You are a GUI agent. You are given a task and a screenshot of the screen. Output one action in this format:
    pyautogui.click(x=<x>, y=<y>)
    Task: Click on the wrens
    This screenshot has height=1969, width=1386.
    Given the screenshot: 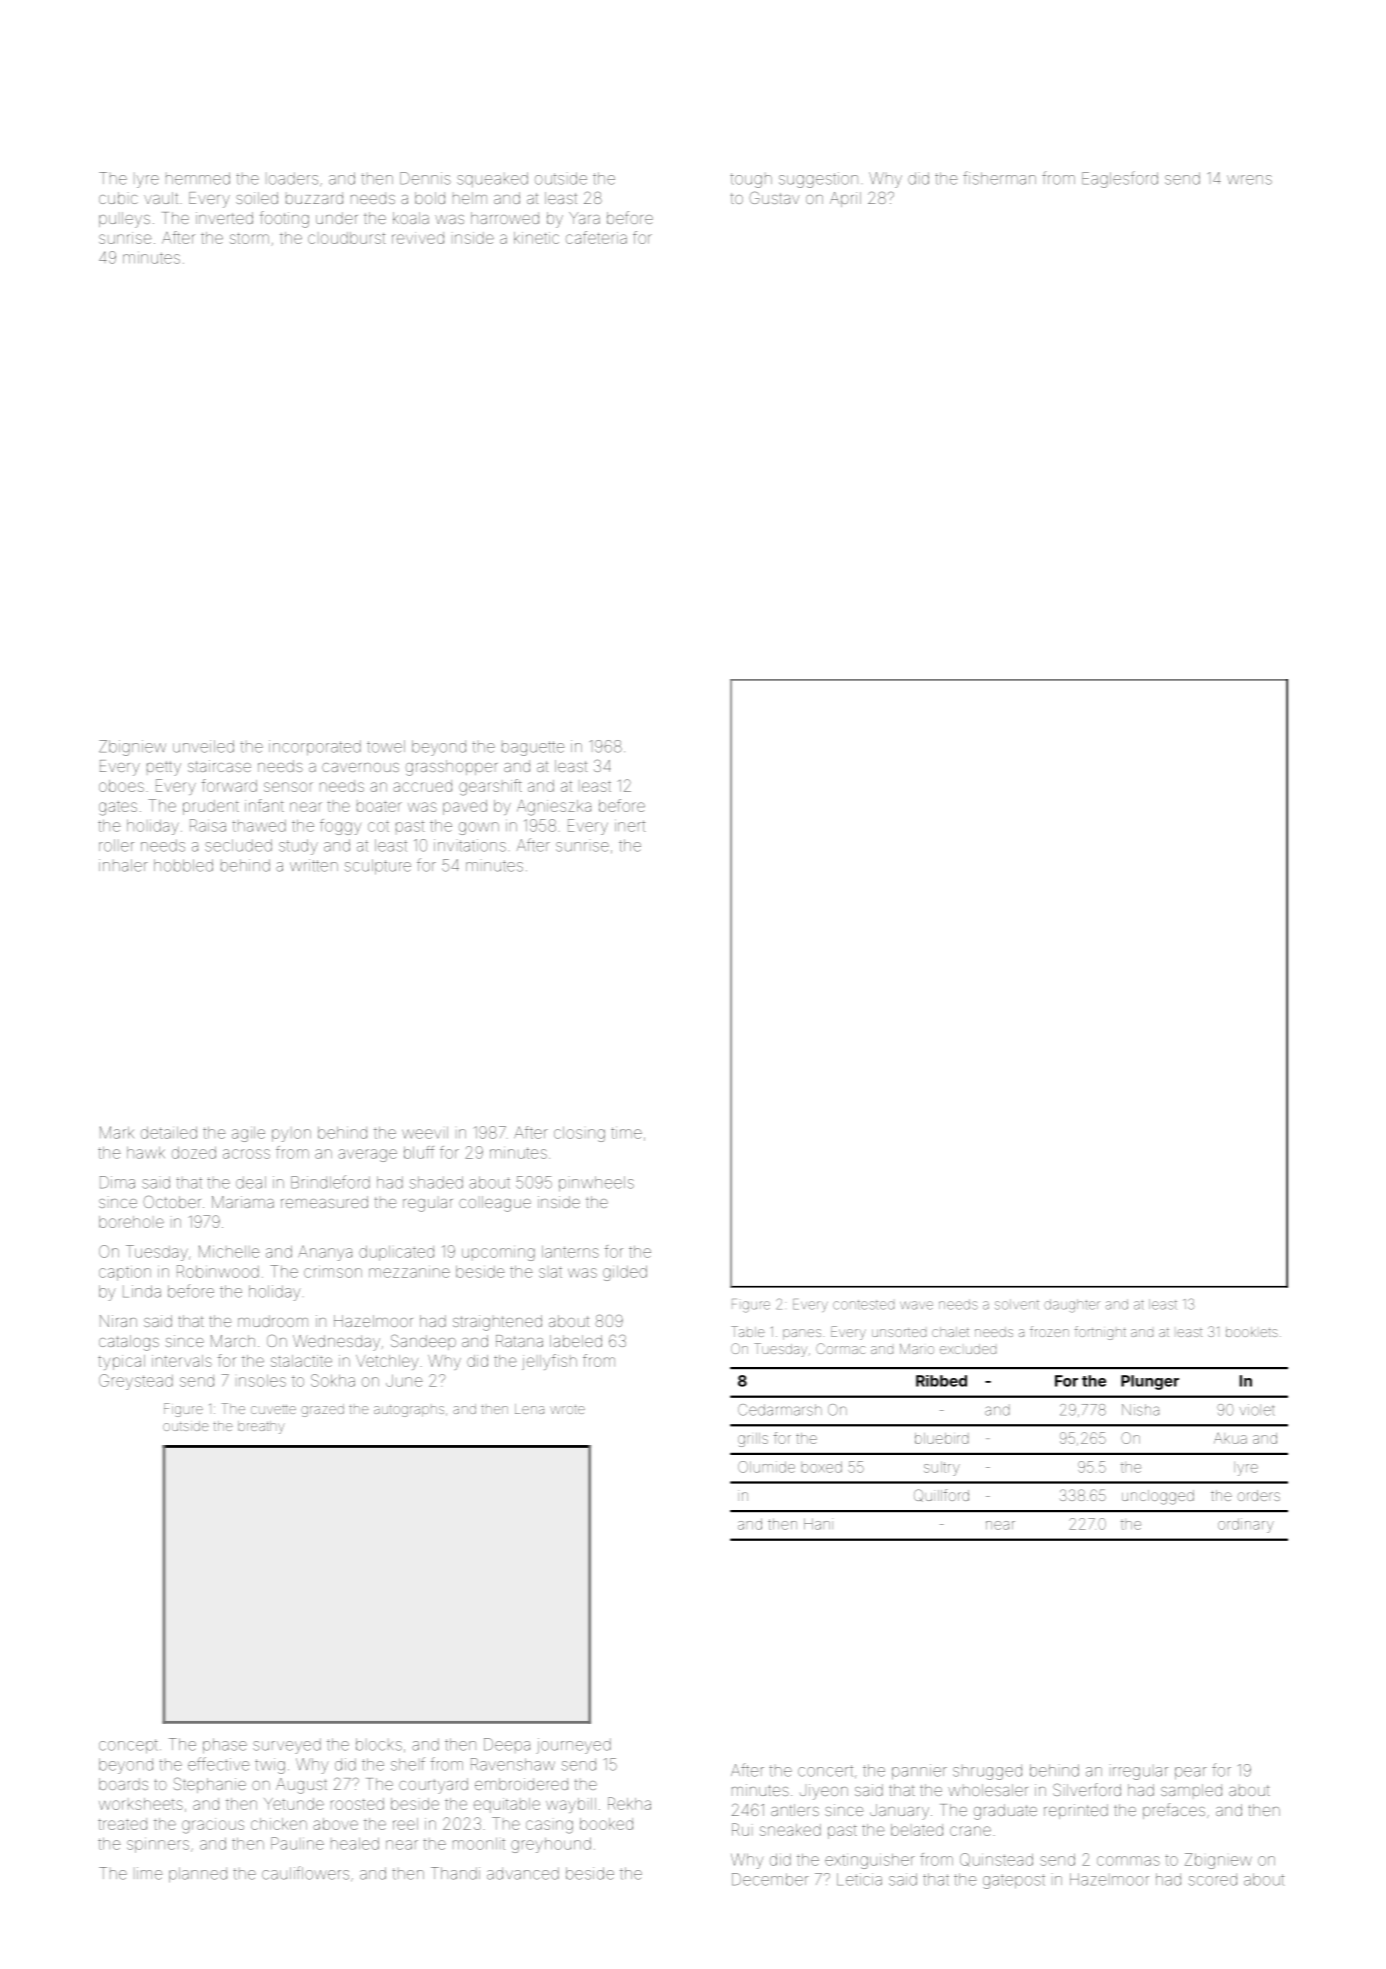 What is the action you would take?
    pyautogui.click(x=1249, y=180)
